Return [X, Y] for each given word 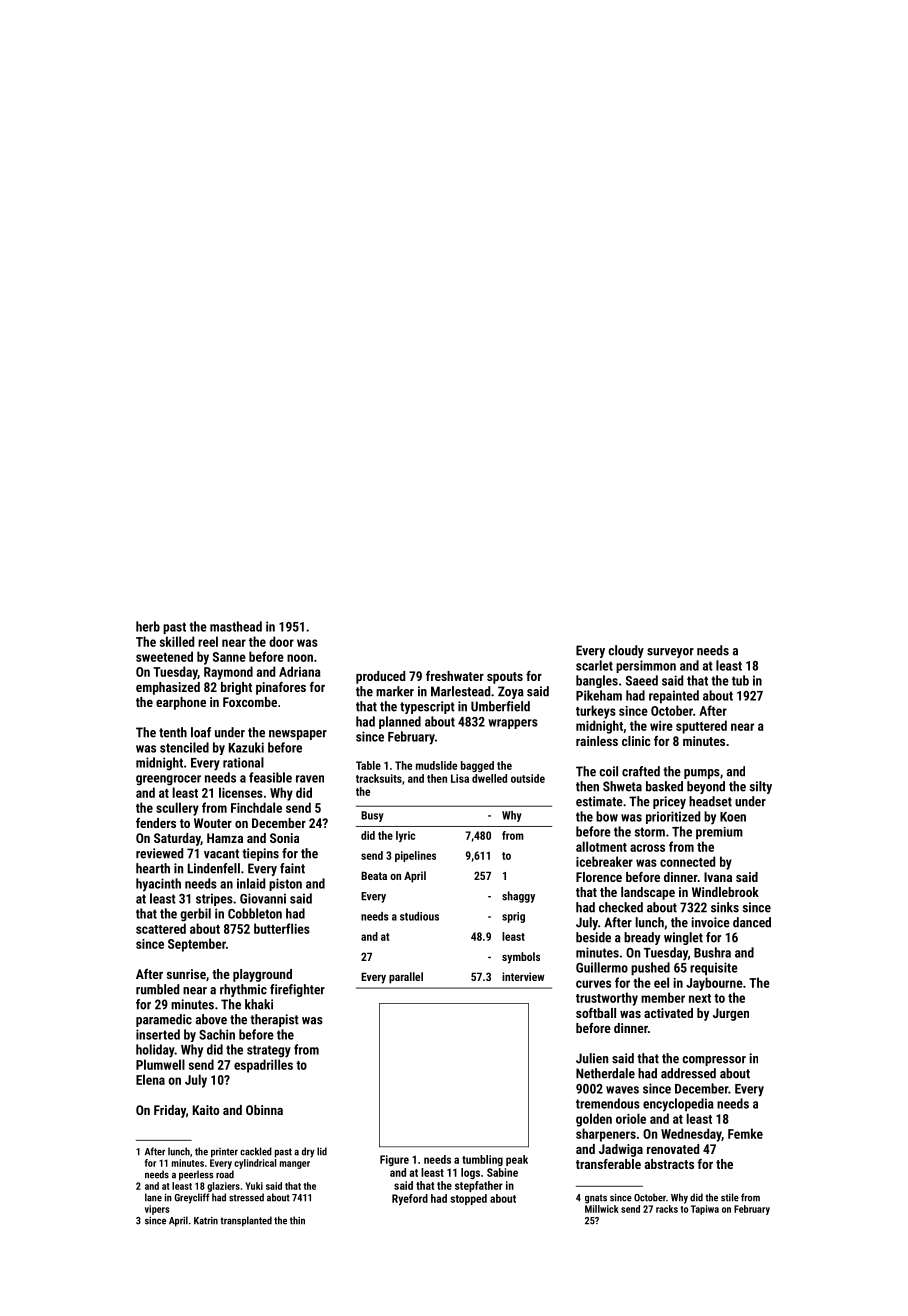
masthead [236, 626]
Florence [599, 877]
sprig [513, 917]
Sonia [284, 838]
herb [148, 626]
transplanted [246, 1221]
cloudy [626, 651]
